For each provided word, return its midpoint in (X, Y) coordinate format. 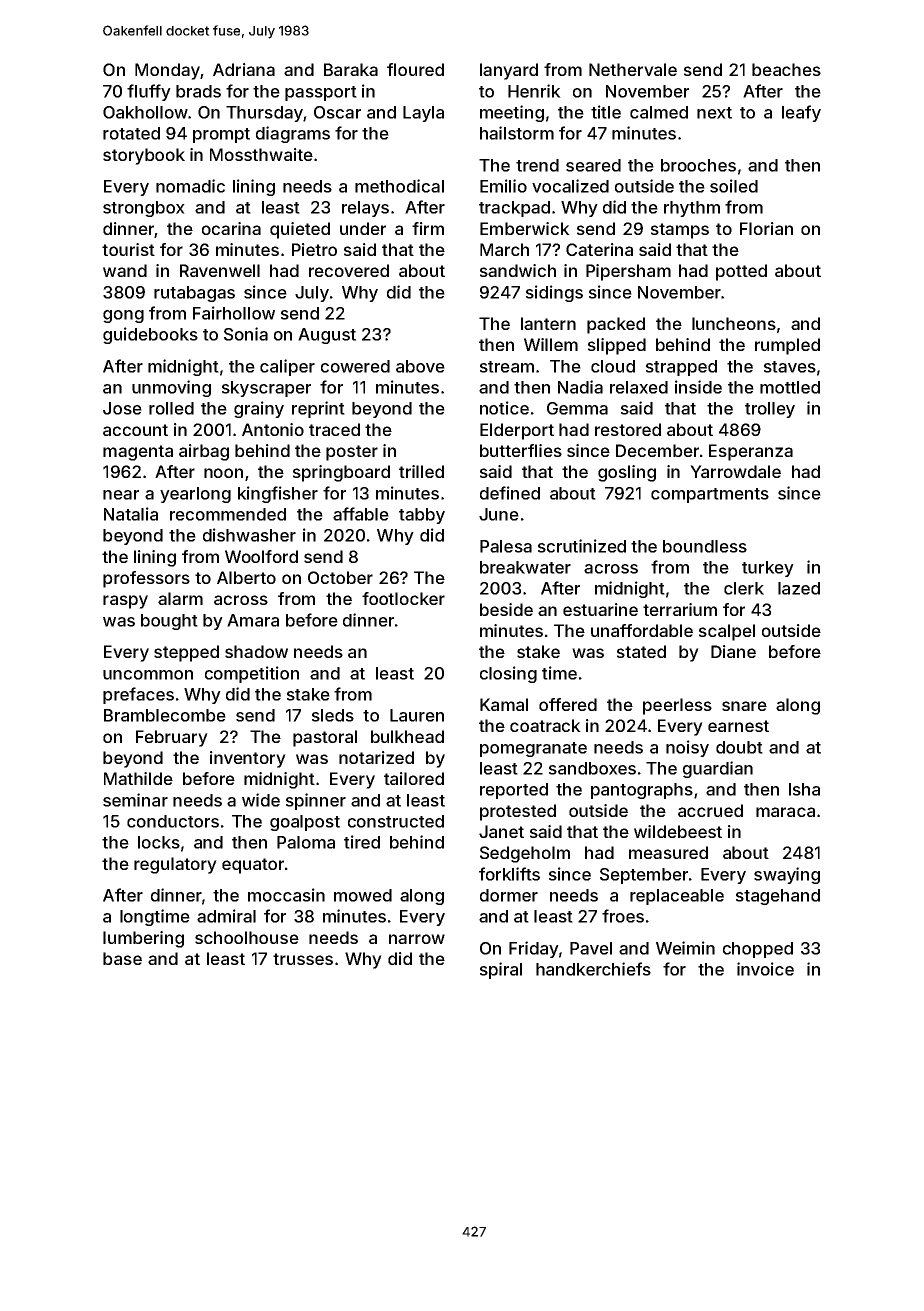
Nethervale (633, 69)
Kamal (504, 704)
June (499, 514)
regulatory (175, 865)
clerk (744, 588)
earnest (738, 726)
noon (223, 473)
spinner (316, 801)
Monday (167, 71)
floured (415, 69)
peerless (677, 706)
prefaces (138, 695)
